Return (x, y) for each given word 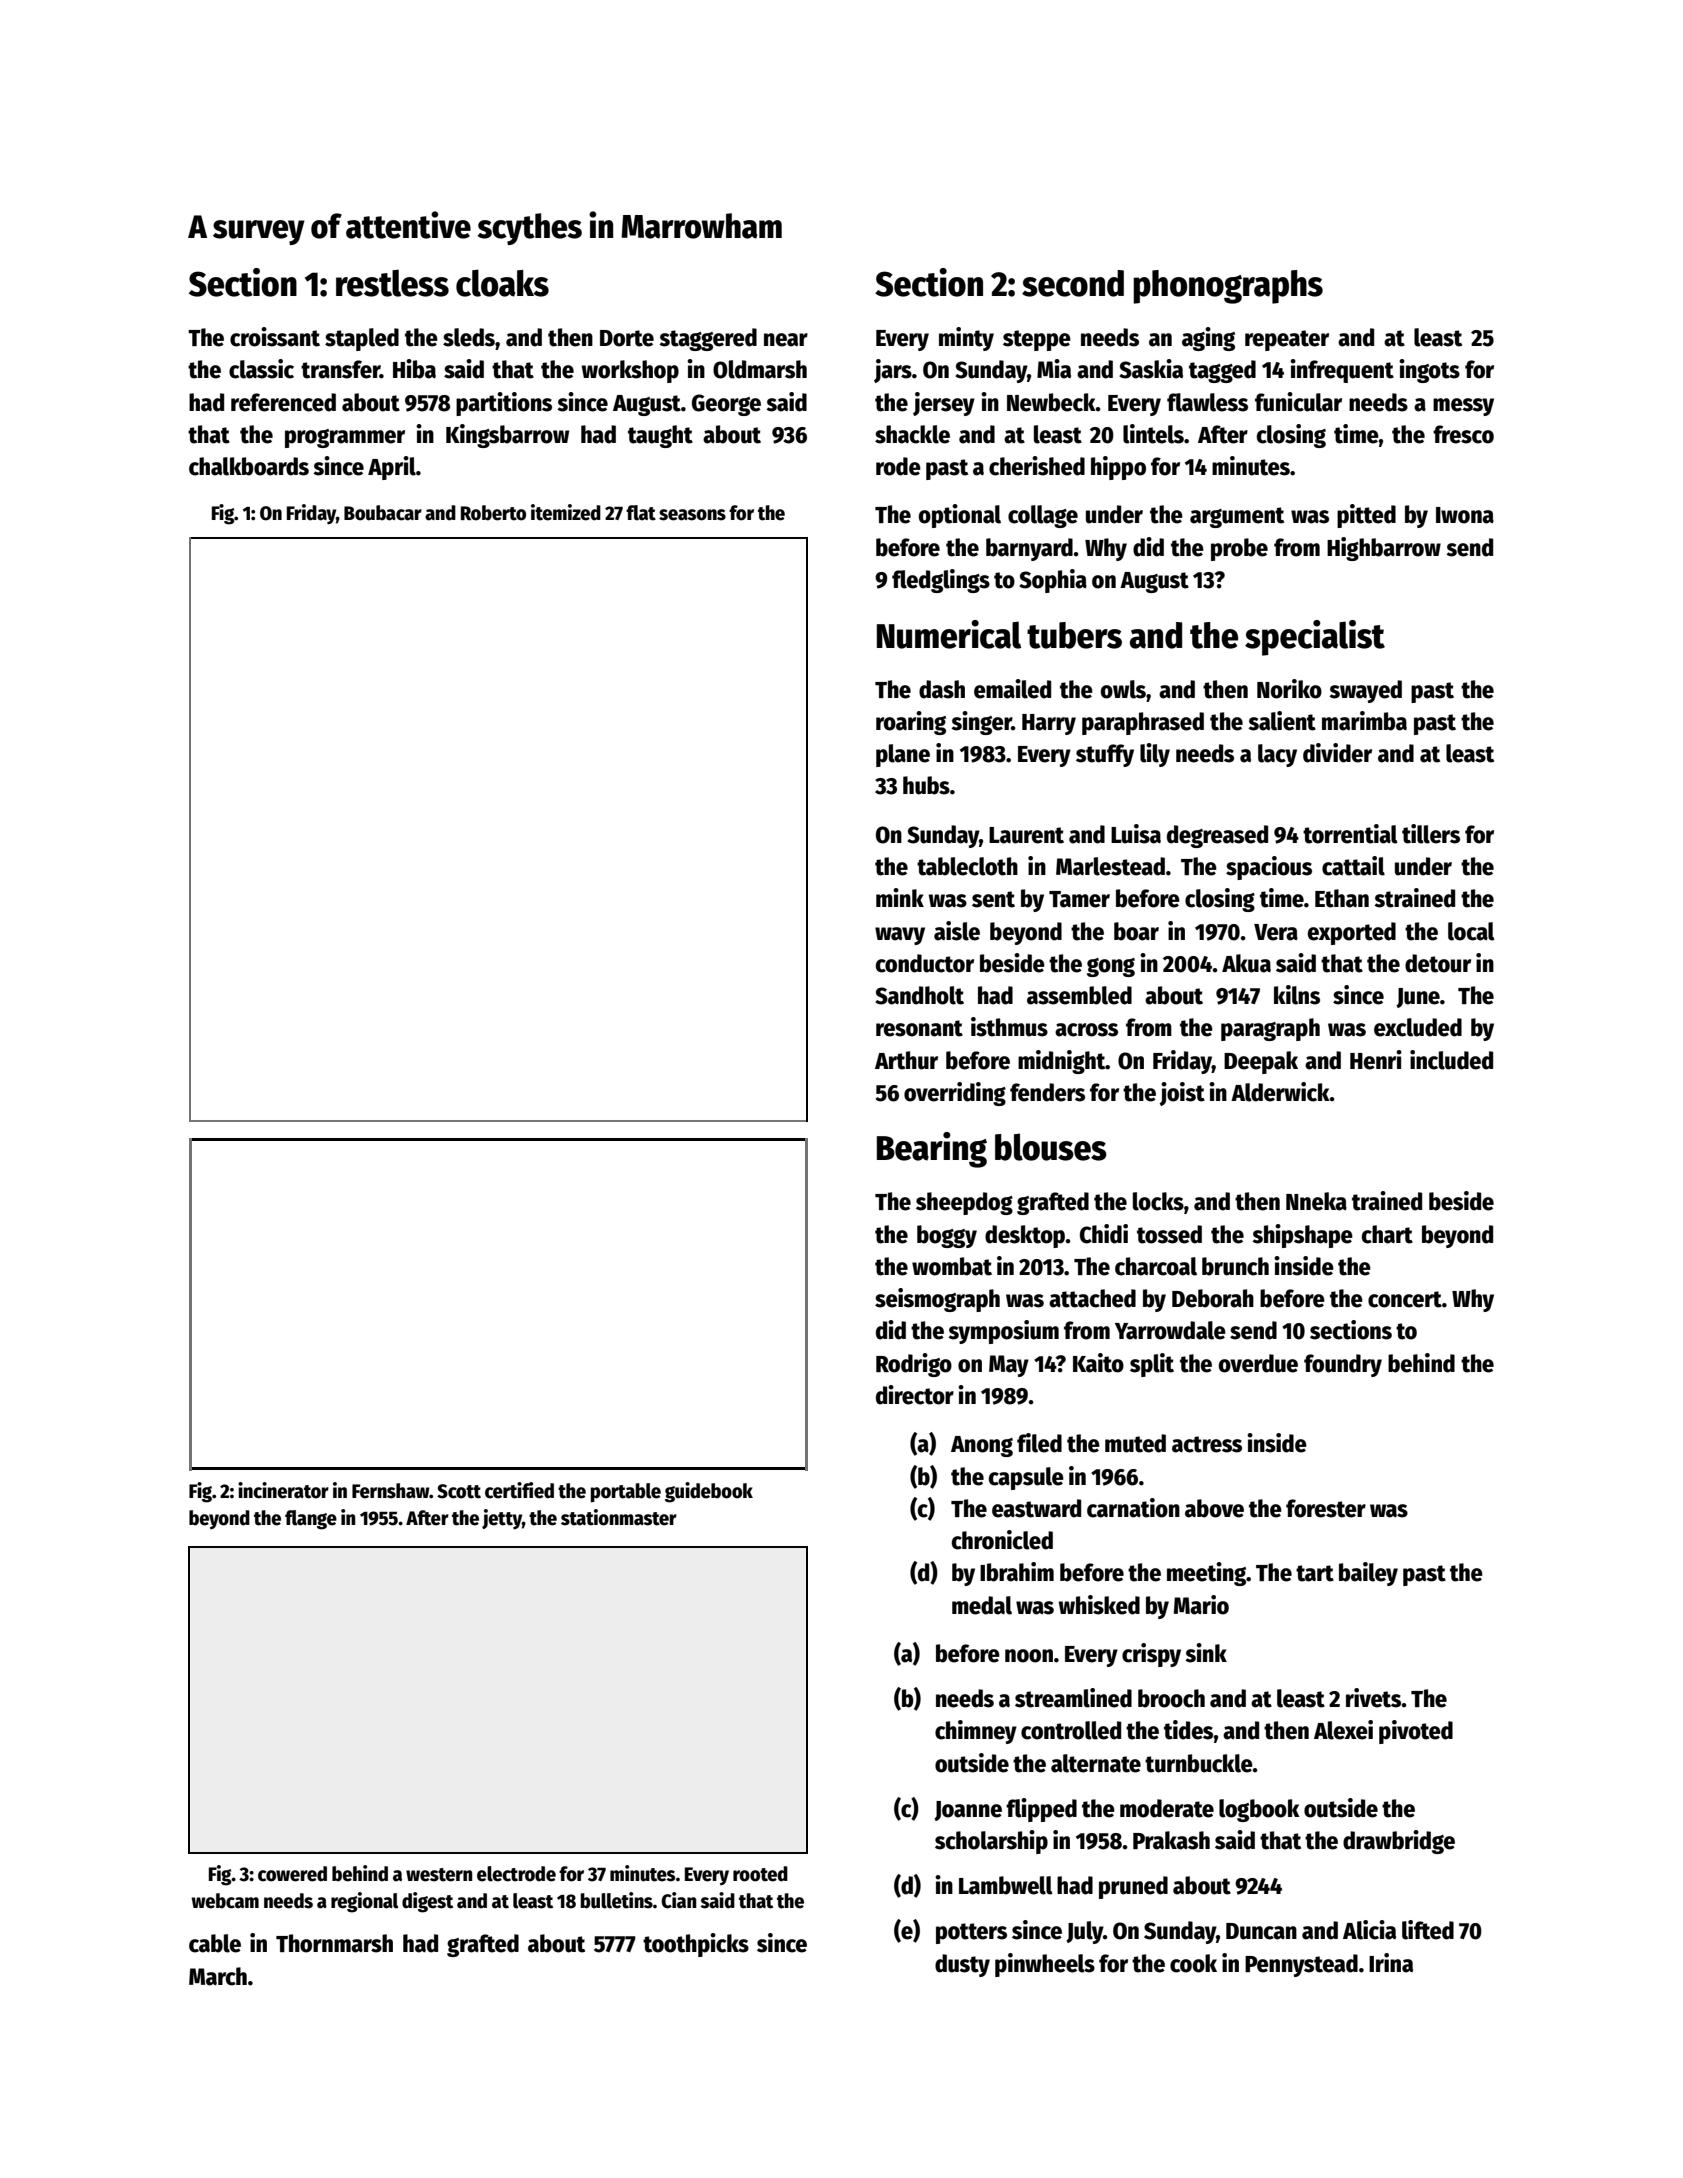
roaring (911, 723)
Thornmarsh (334, 1943)
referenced (283, 402)
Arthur (906, 1060)
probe (1239, 549)
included (1451, 1060)
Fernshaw (391, 1491)
